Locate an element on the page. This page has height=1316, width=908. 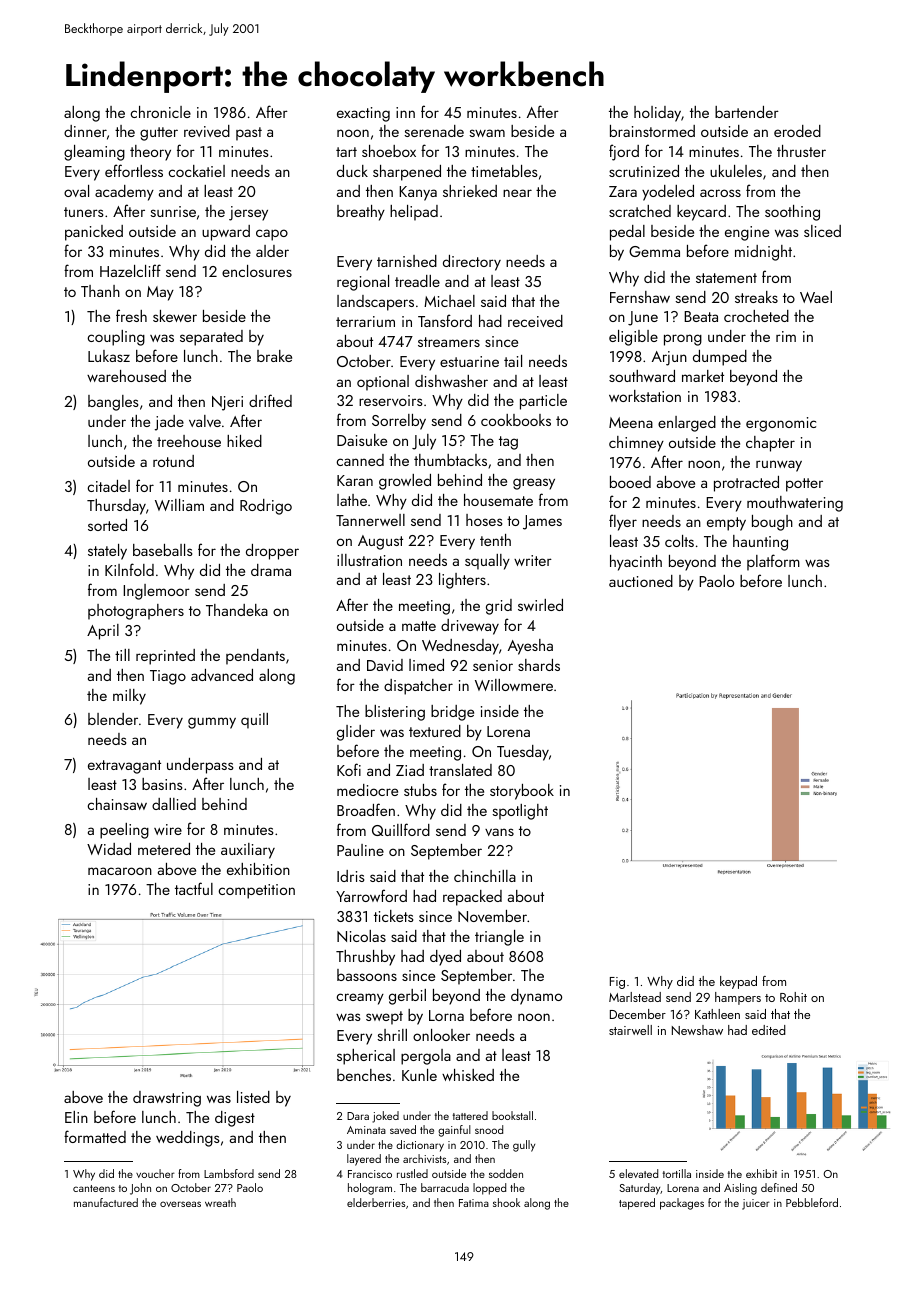
edited is located at coordinates (769, 1030).
